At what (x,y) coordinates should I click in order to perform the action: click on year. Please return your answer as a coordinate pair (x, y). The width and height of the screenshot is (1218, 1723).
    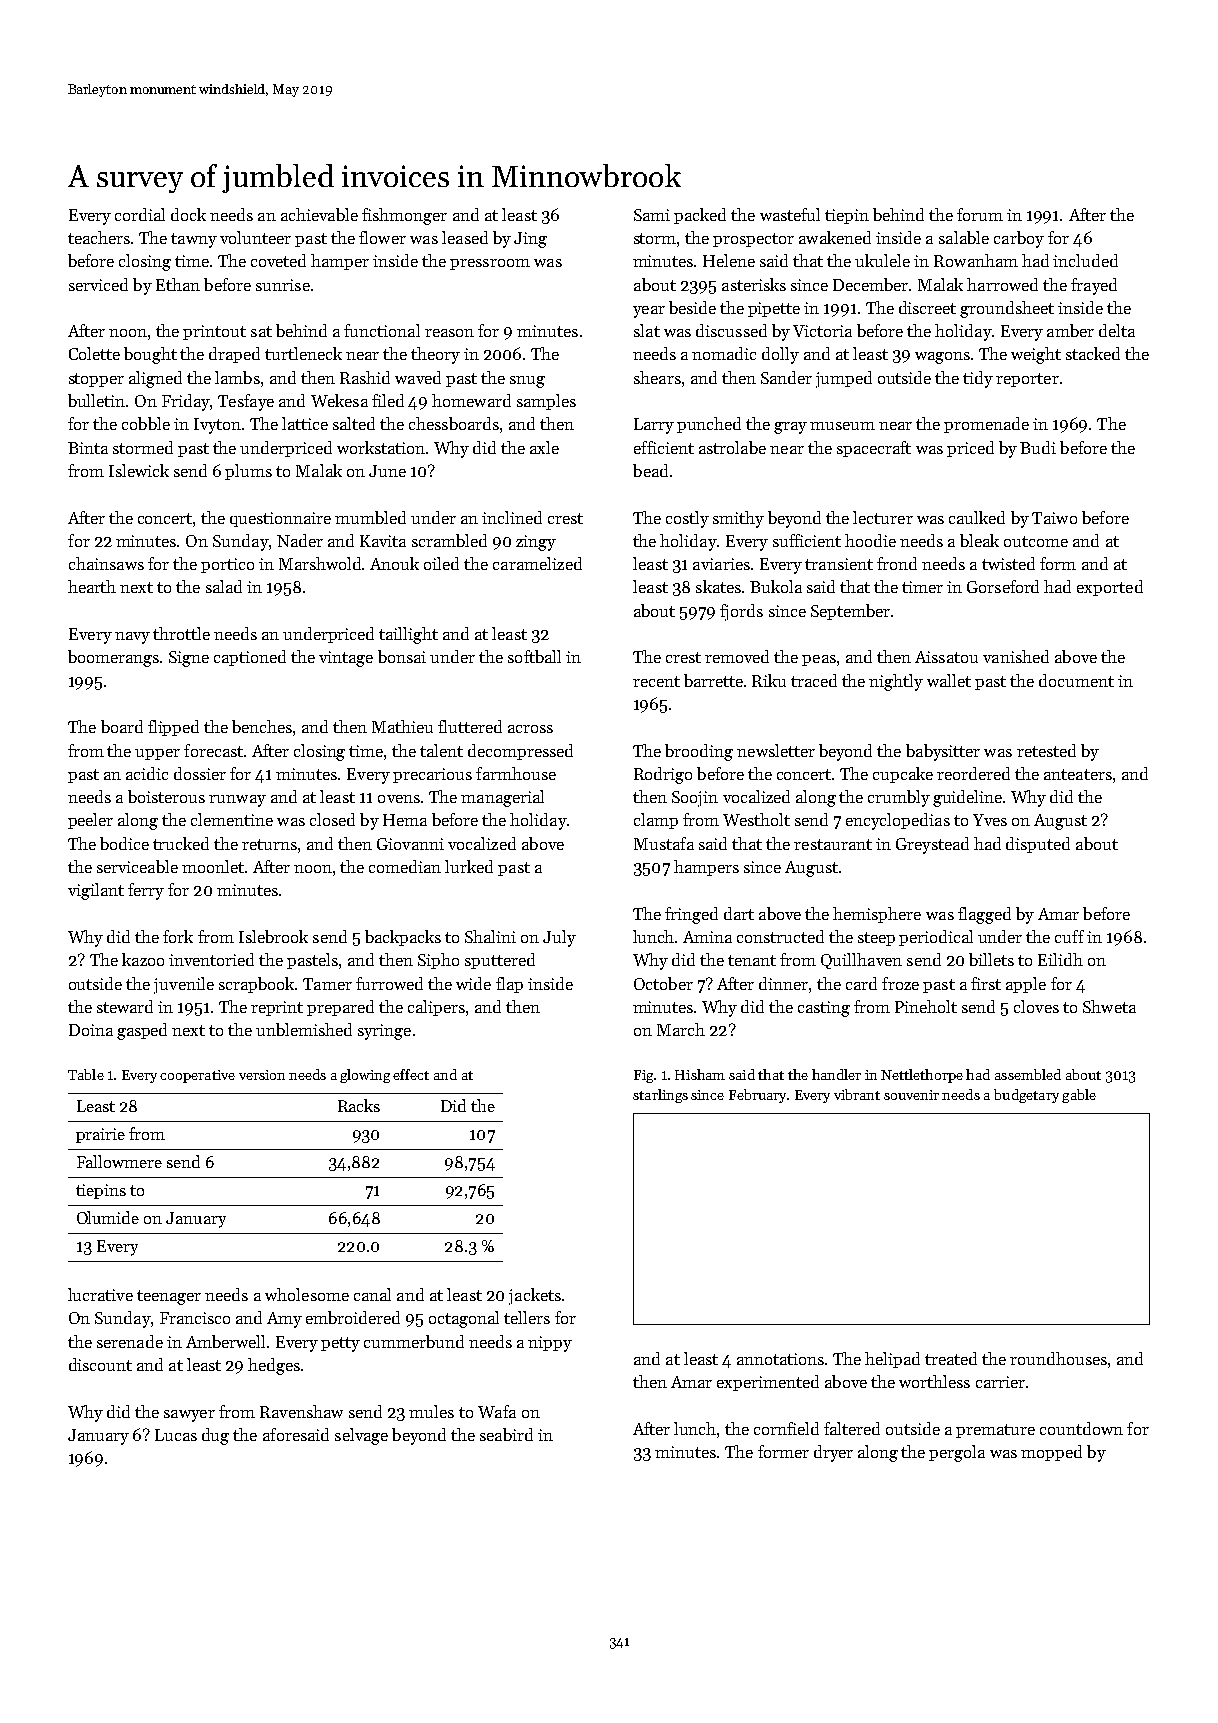
    Looking at the image, I should click on (649, 312).
